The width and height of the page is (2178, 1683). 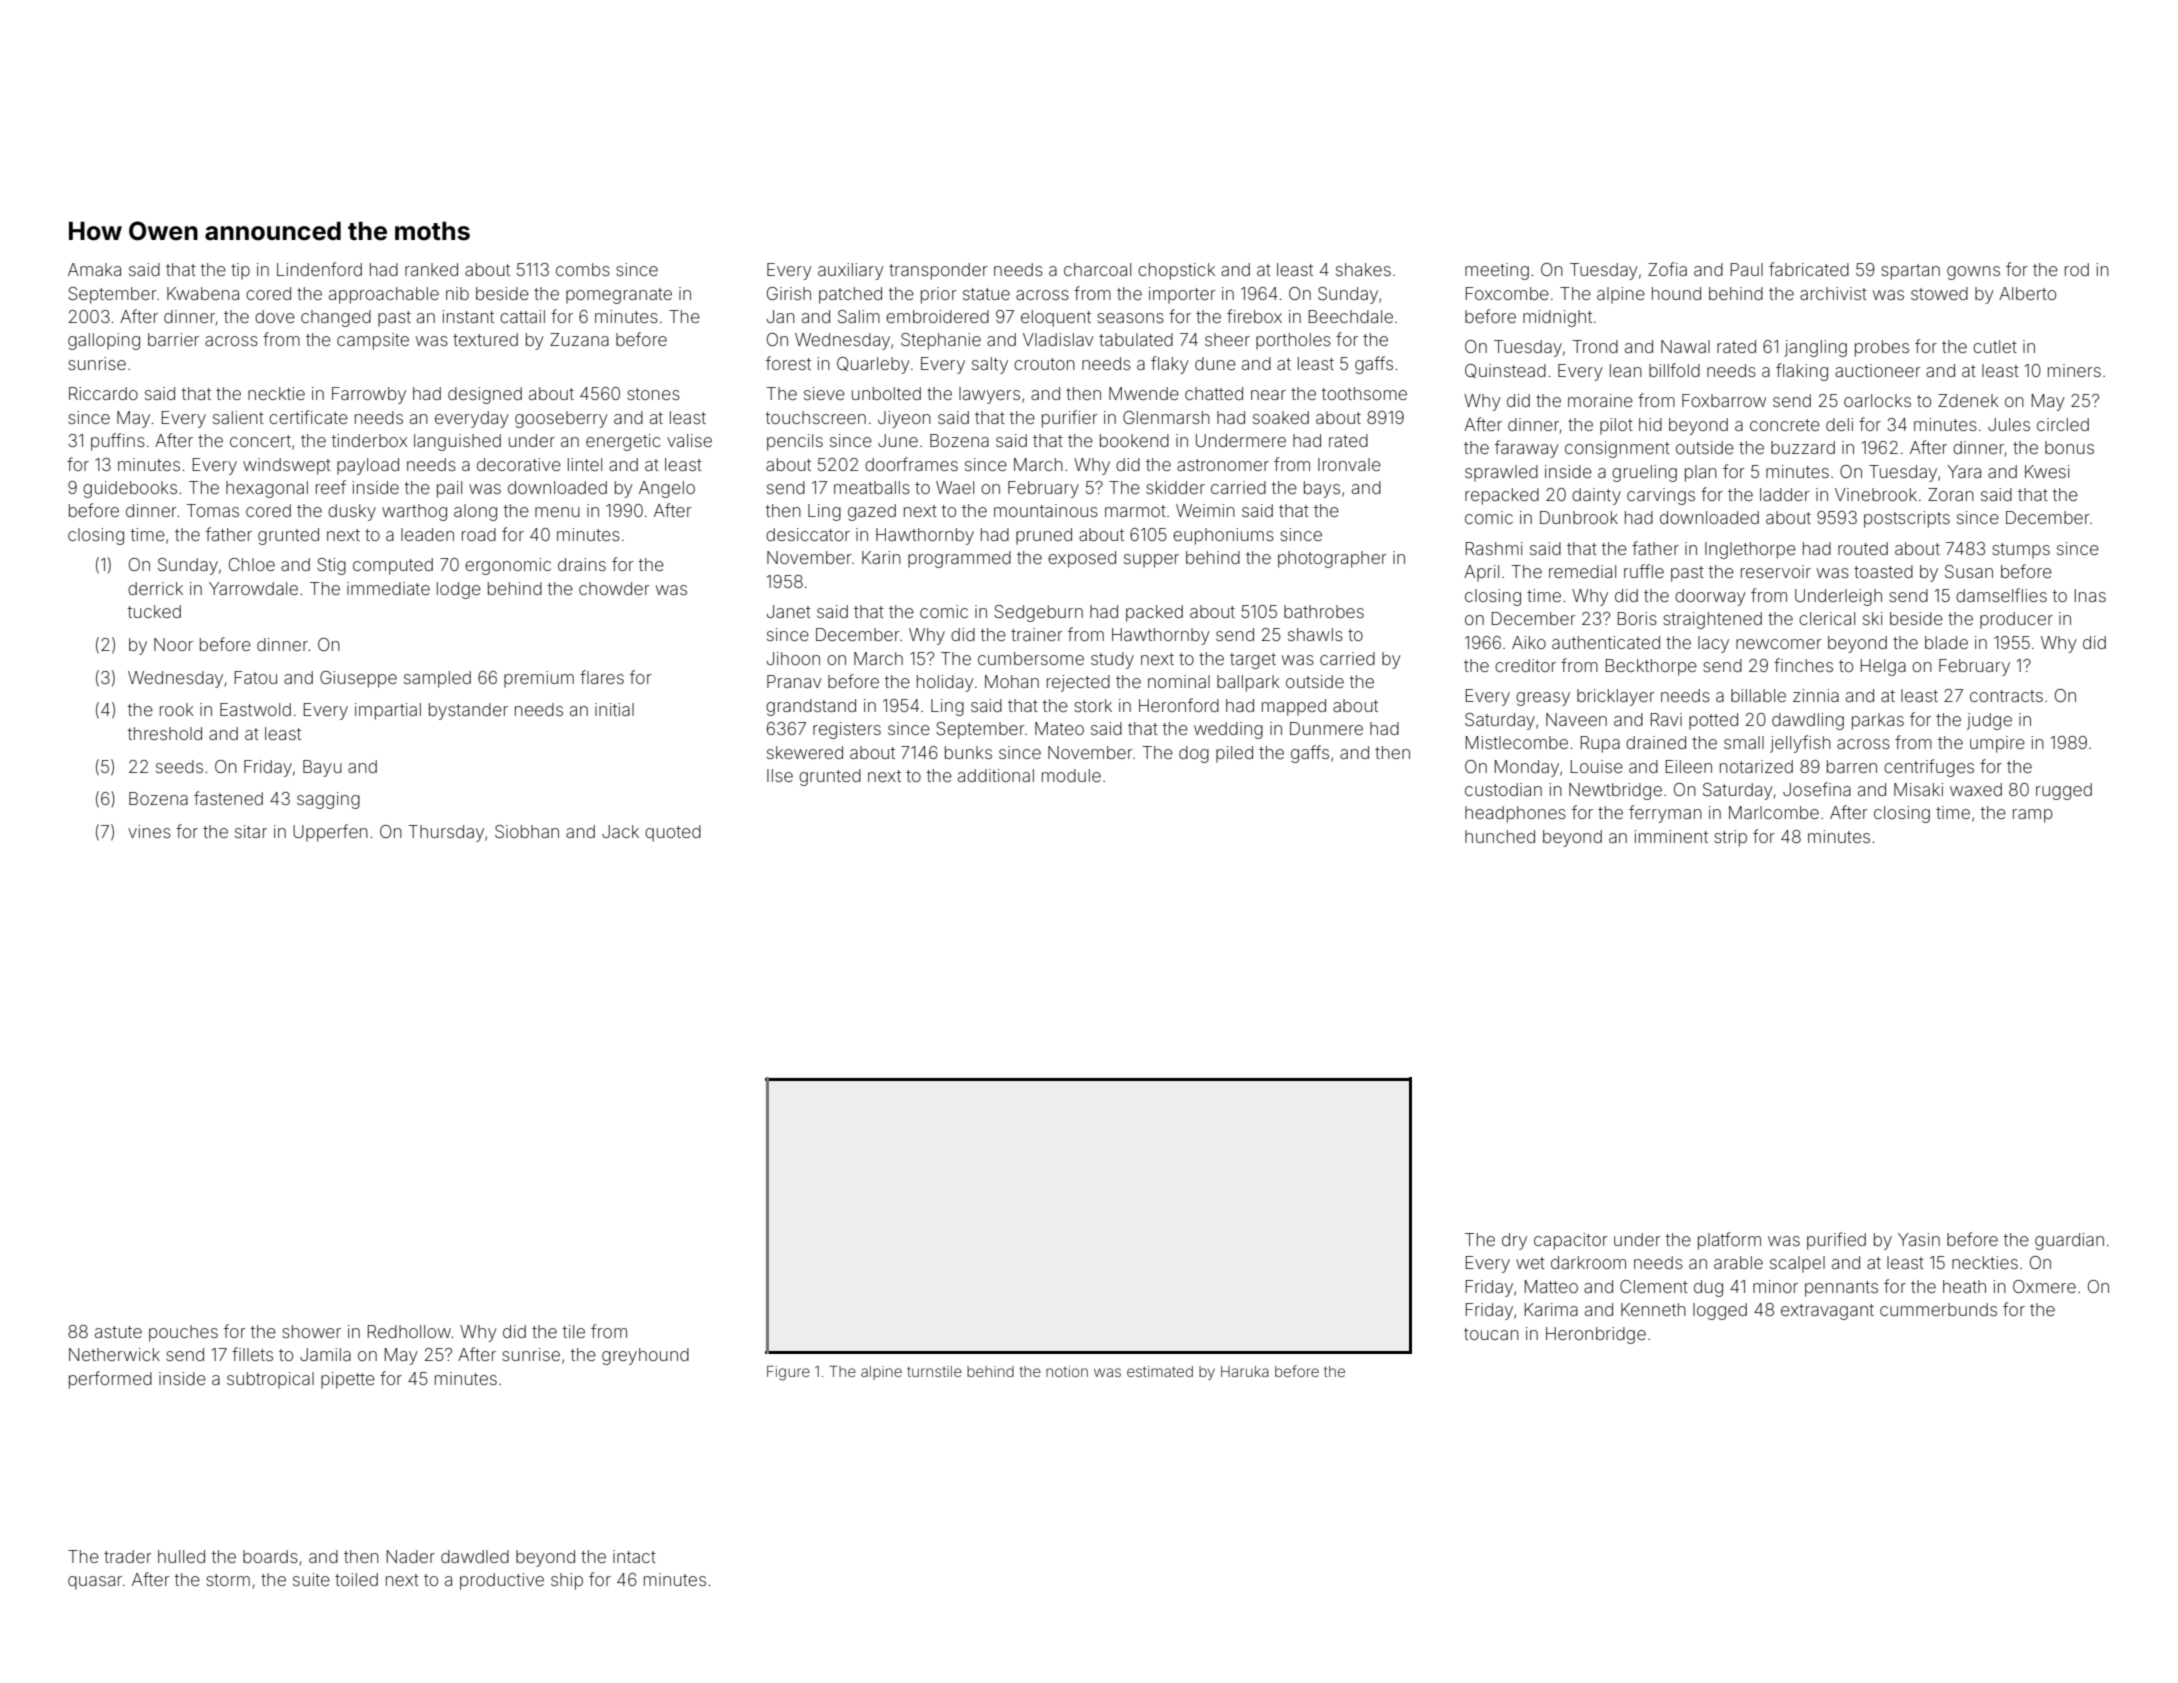 I want to click on buzzard, so click(x=1803, y=447).
